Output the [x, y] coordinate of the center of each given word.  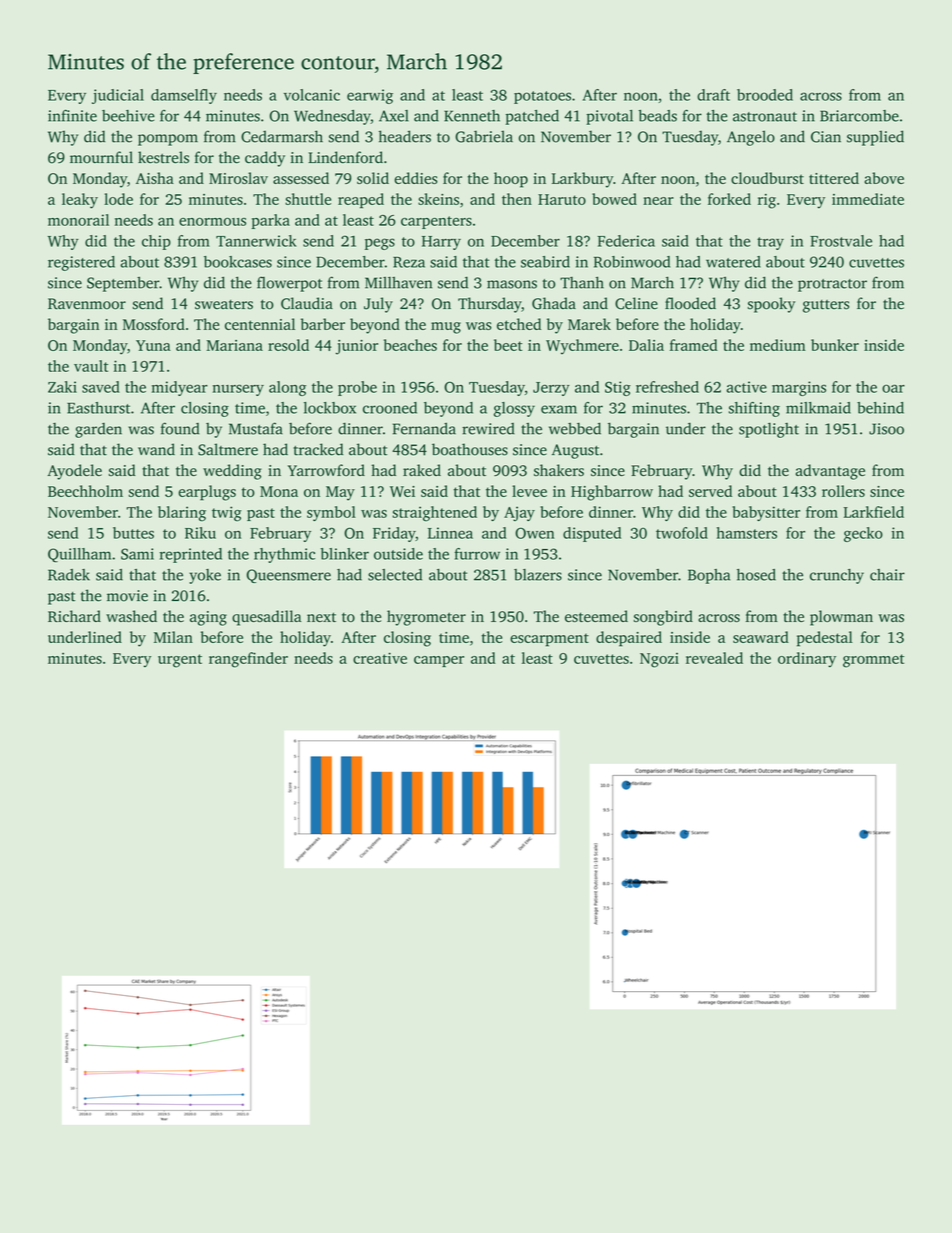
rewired [488, 429]
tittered [834, 178]
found [180, 428]
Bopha [709, 576]
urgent [180, 661]
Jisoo [886, 429]
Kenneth [472, 116]
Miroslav [238, 178]
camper [439, 661]
